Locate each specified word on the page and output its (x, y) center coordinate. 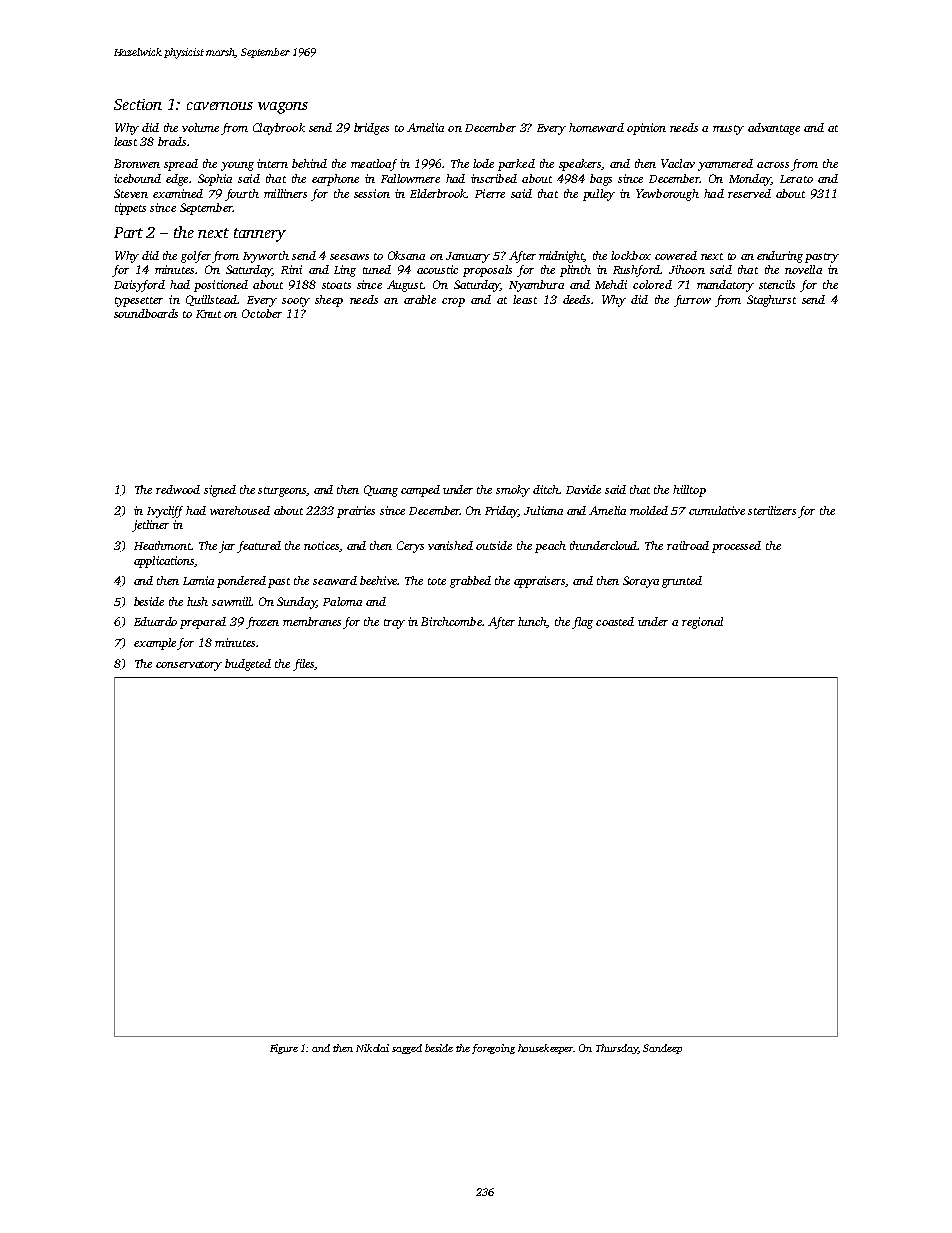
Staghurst (771, 301)
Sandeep (662, 1049)
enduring (780, 257)
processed (736, 547)
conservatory (189, 666)
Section (138, 104)
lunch (532, 622)
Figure (284, 1049)
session (372, 193)
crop (453, 302)
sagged (407, 1049)
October (262, 313)
